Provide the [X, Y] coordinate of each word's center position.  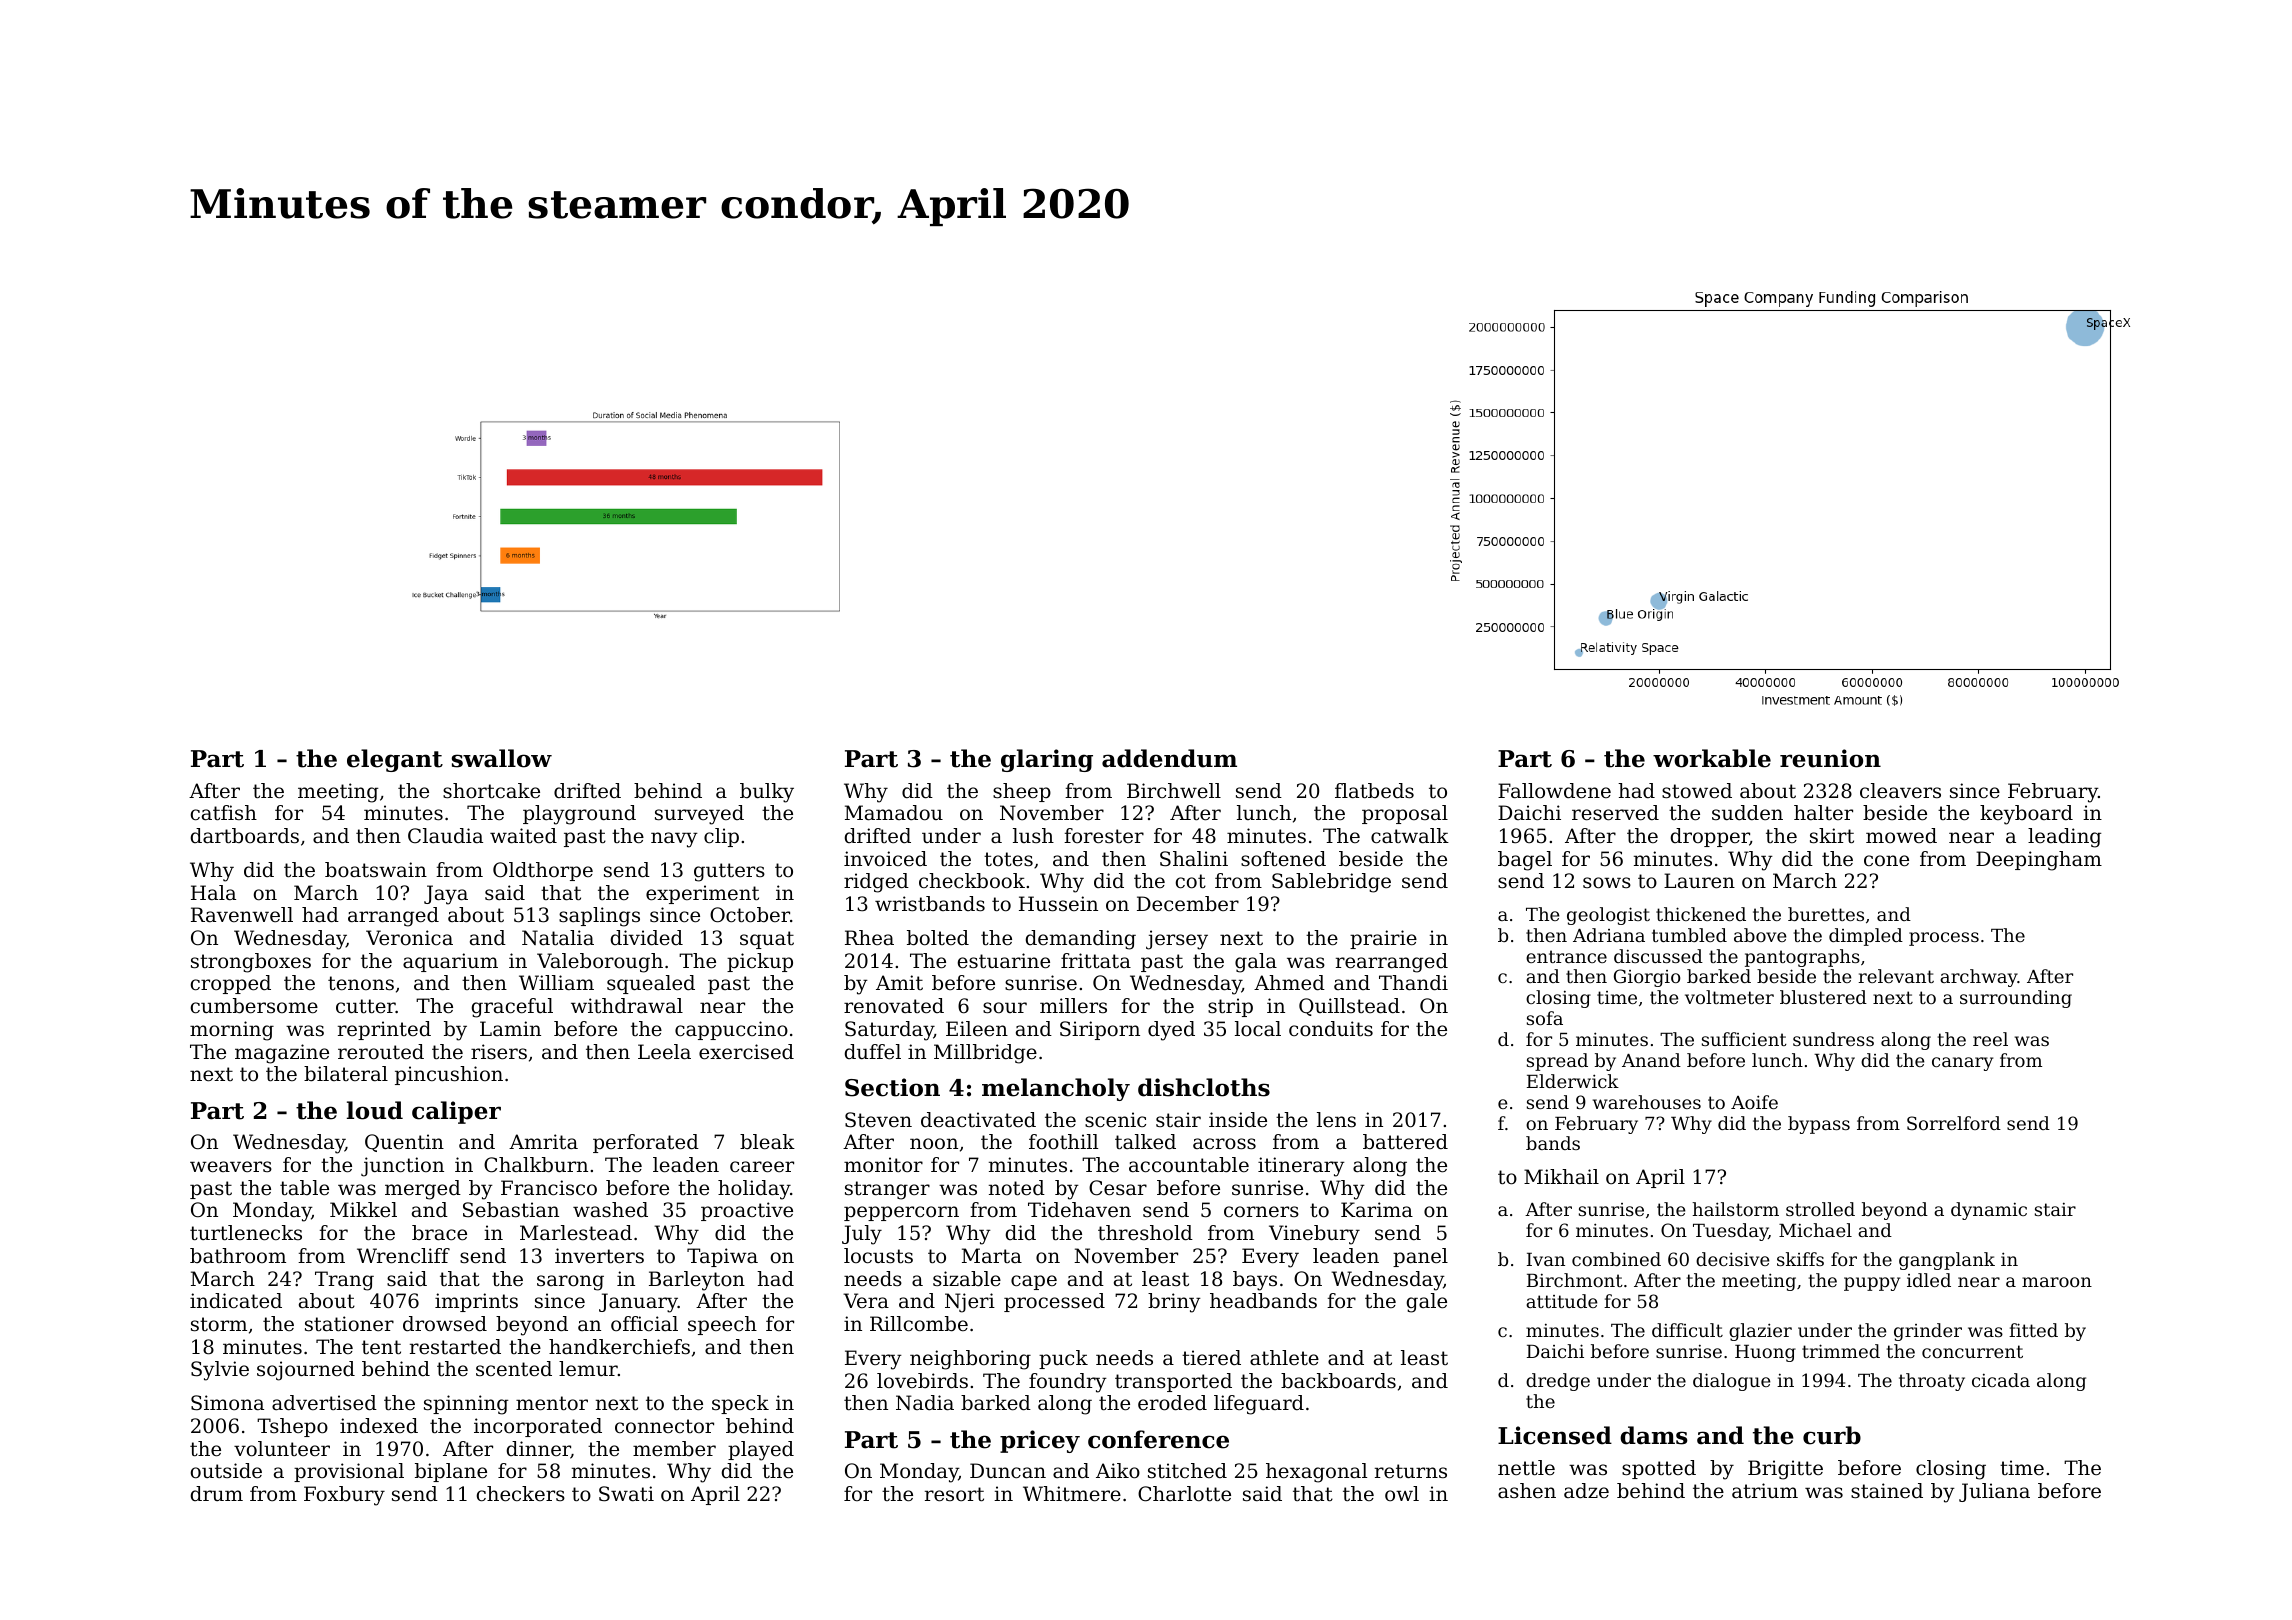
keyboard [2026, 815]
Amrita [543, 1142]
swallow [502, 758]
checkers [521, 1494]
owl [1402, 1494]
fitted [2033, 1330]
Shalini [1194, 859]
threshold [1145, 1233]
